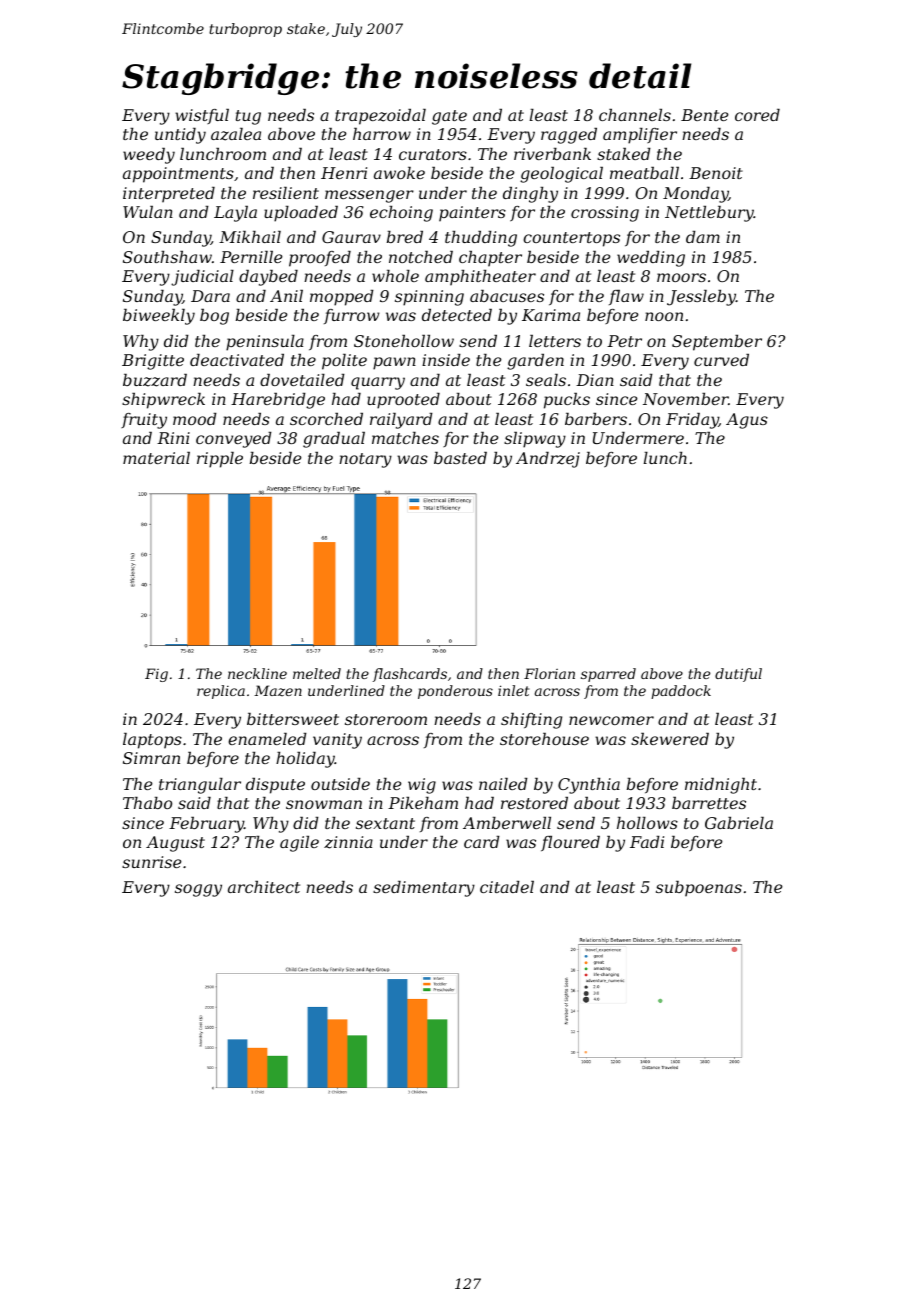 The height and width of the document is (1316, 908). Describe the element at coordinates (198, 890) in the document. I see `soggy` at that location.
